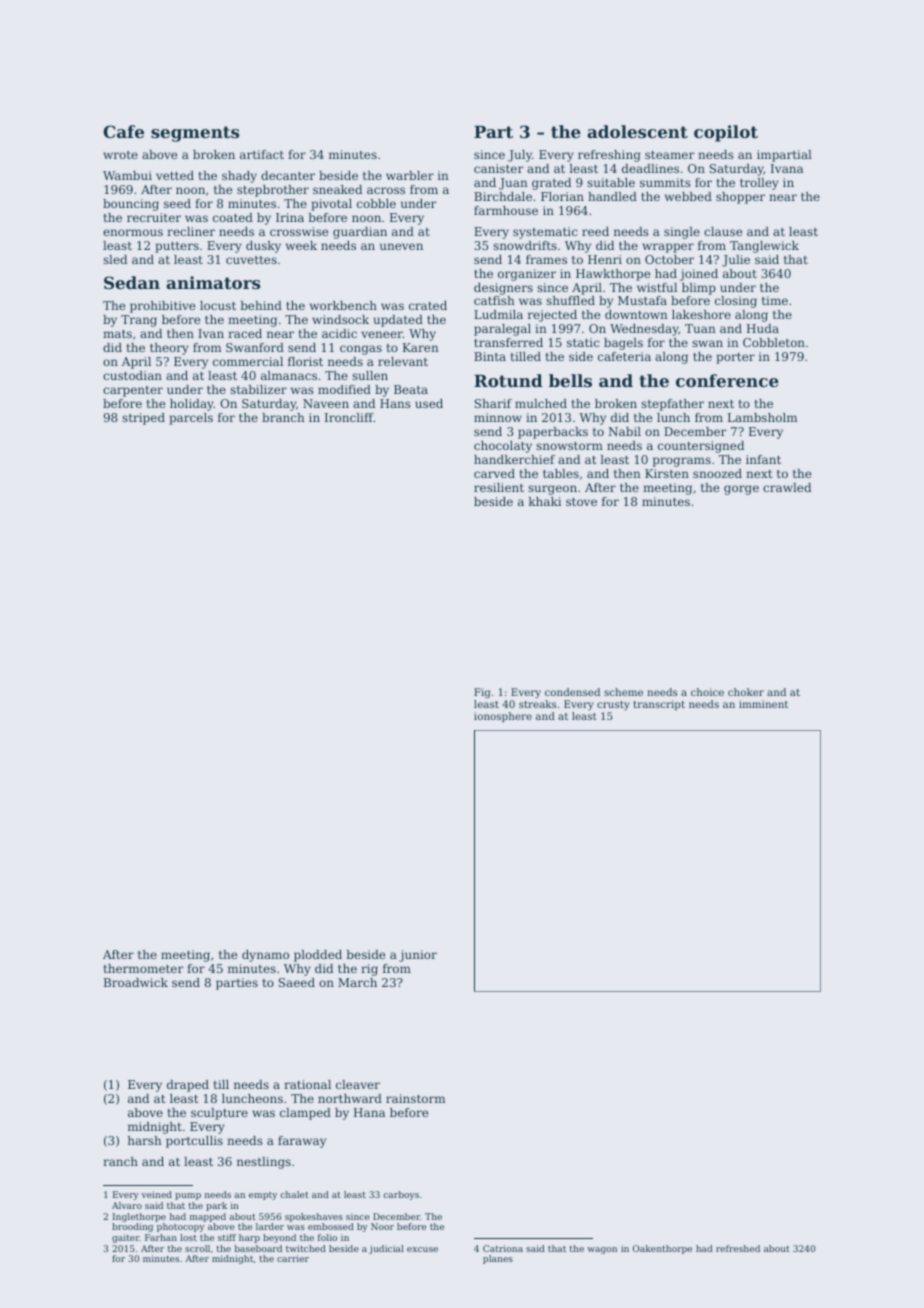 The image size is (924, 1308). Describe the element at coordinates (136, 982) in the screenshot. I see `Broadwick` at that location.
